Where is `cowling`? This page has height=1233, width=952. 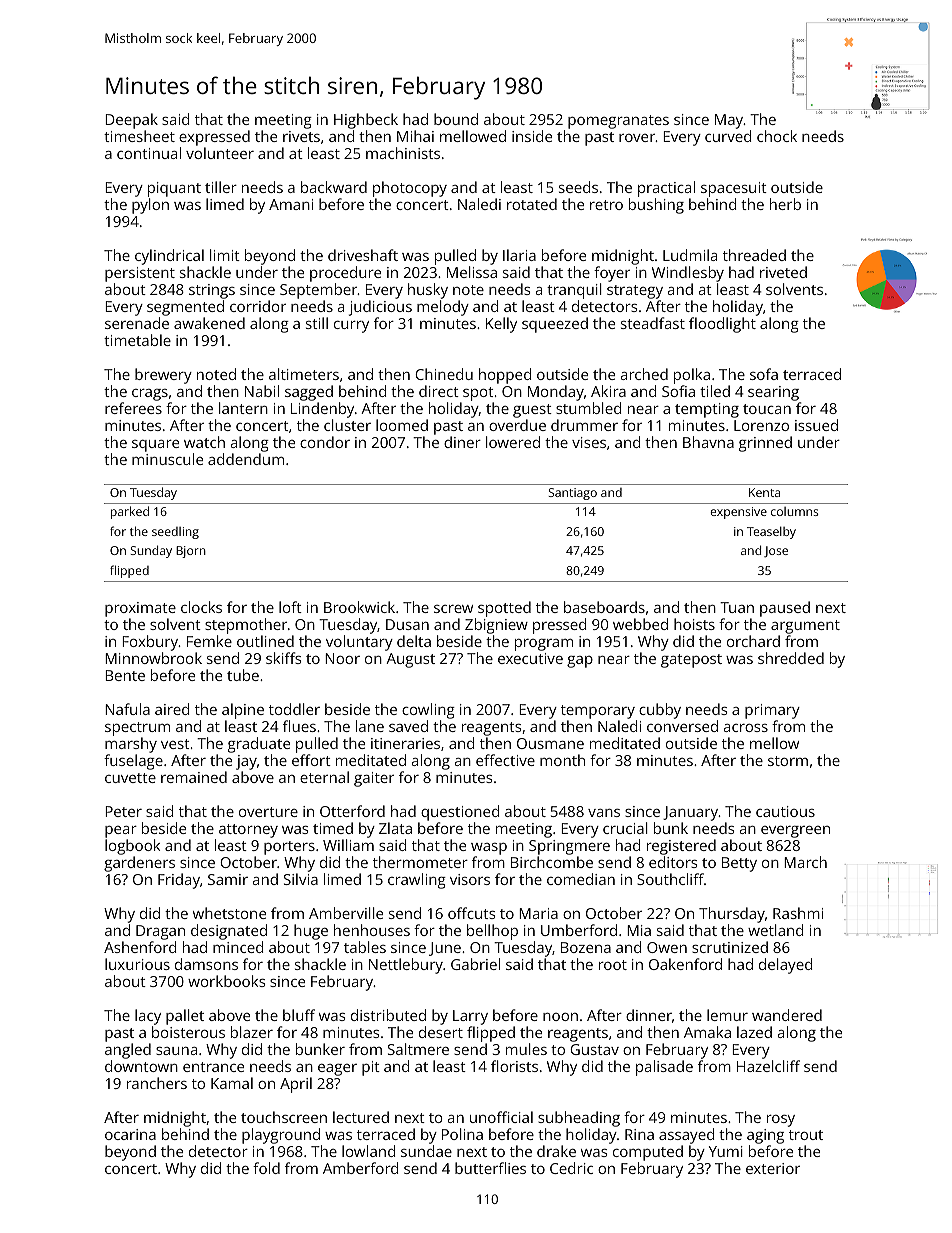 cowling is located at coordinates (428, 711).
